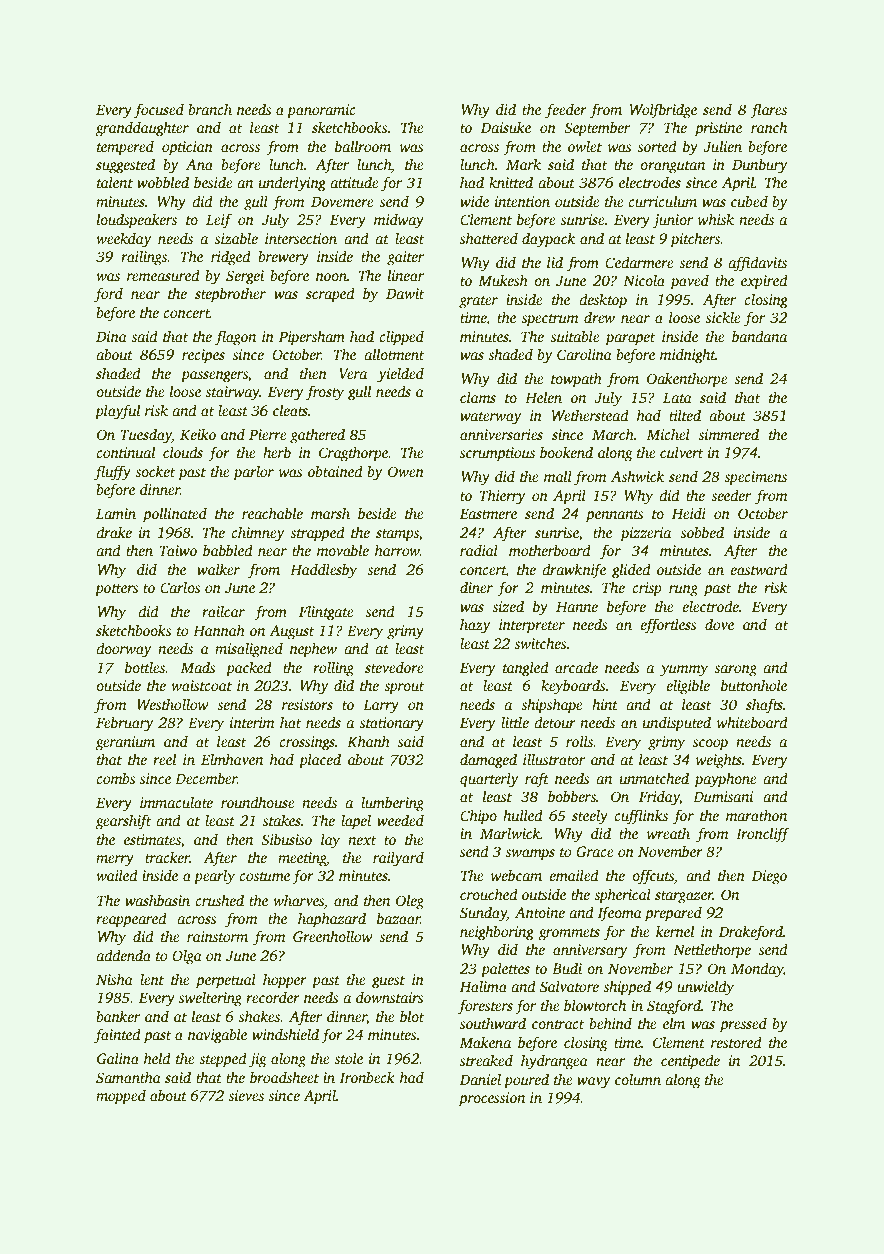 The width and height of the screenshot is (884, 1254). Describe the element at coordinates (398, 859) in the screenshot. I see `railyard` at that location.
